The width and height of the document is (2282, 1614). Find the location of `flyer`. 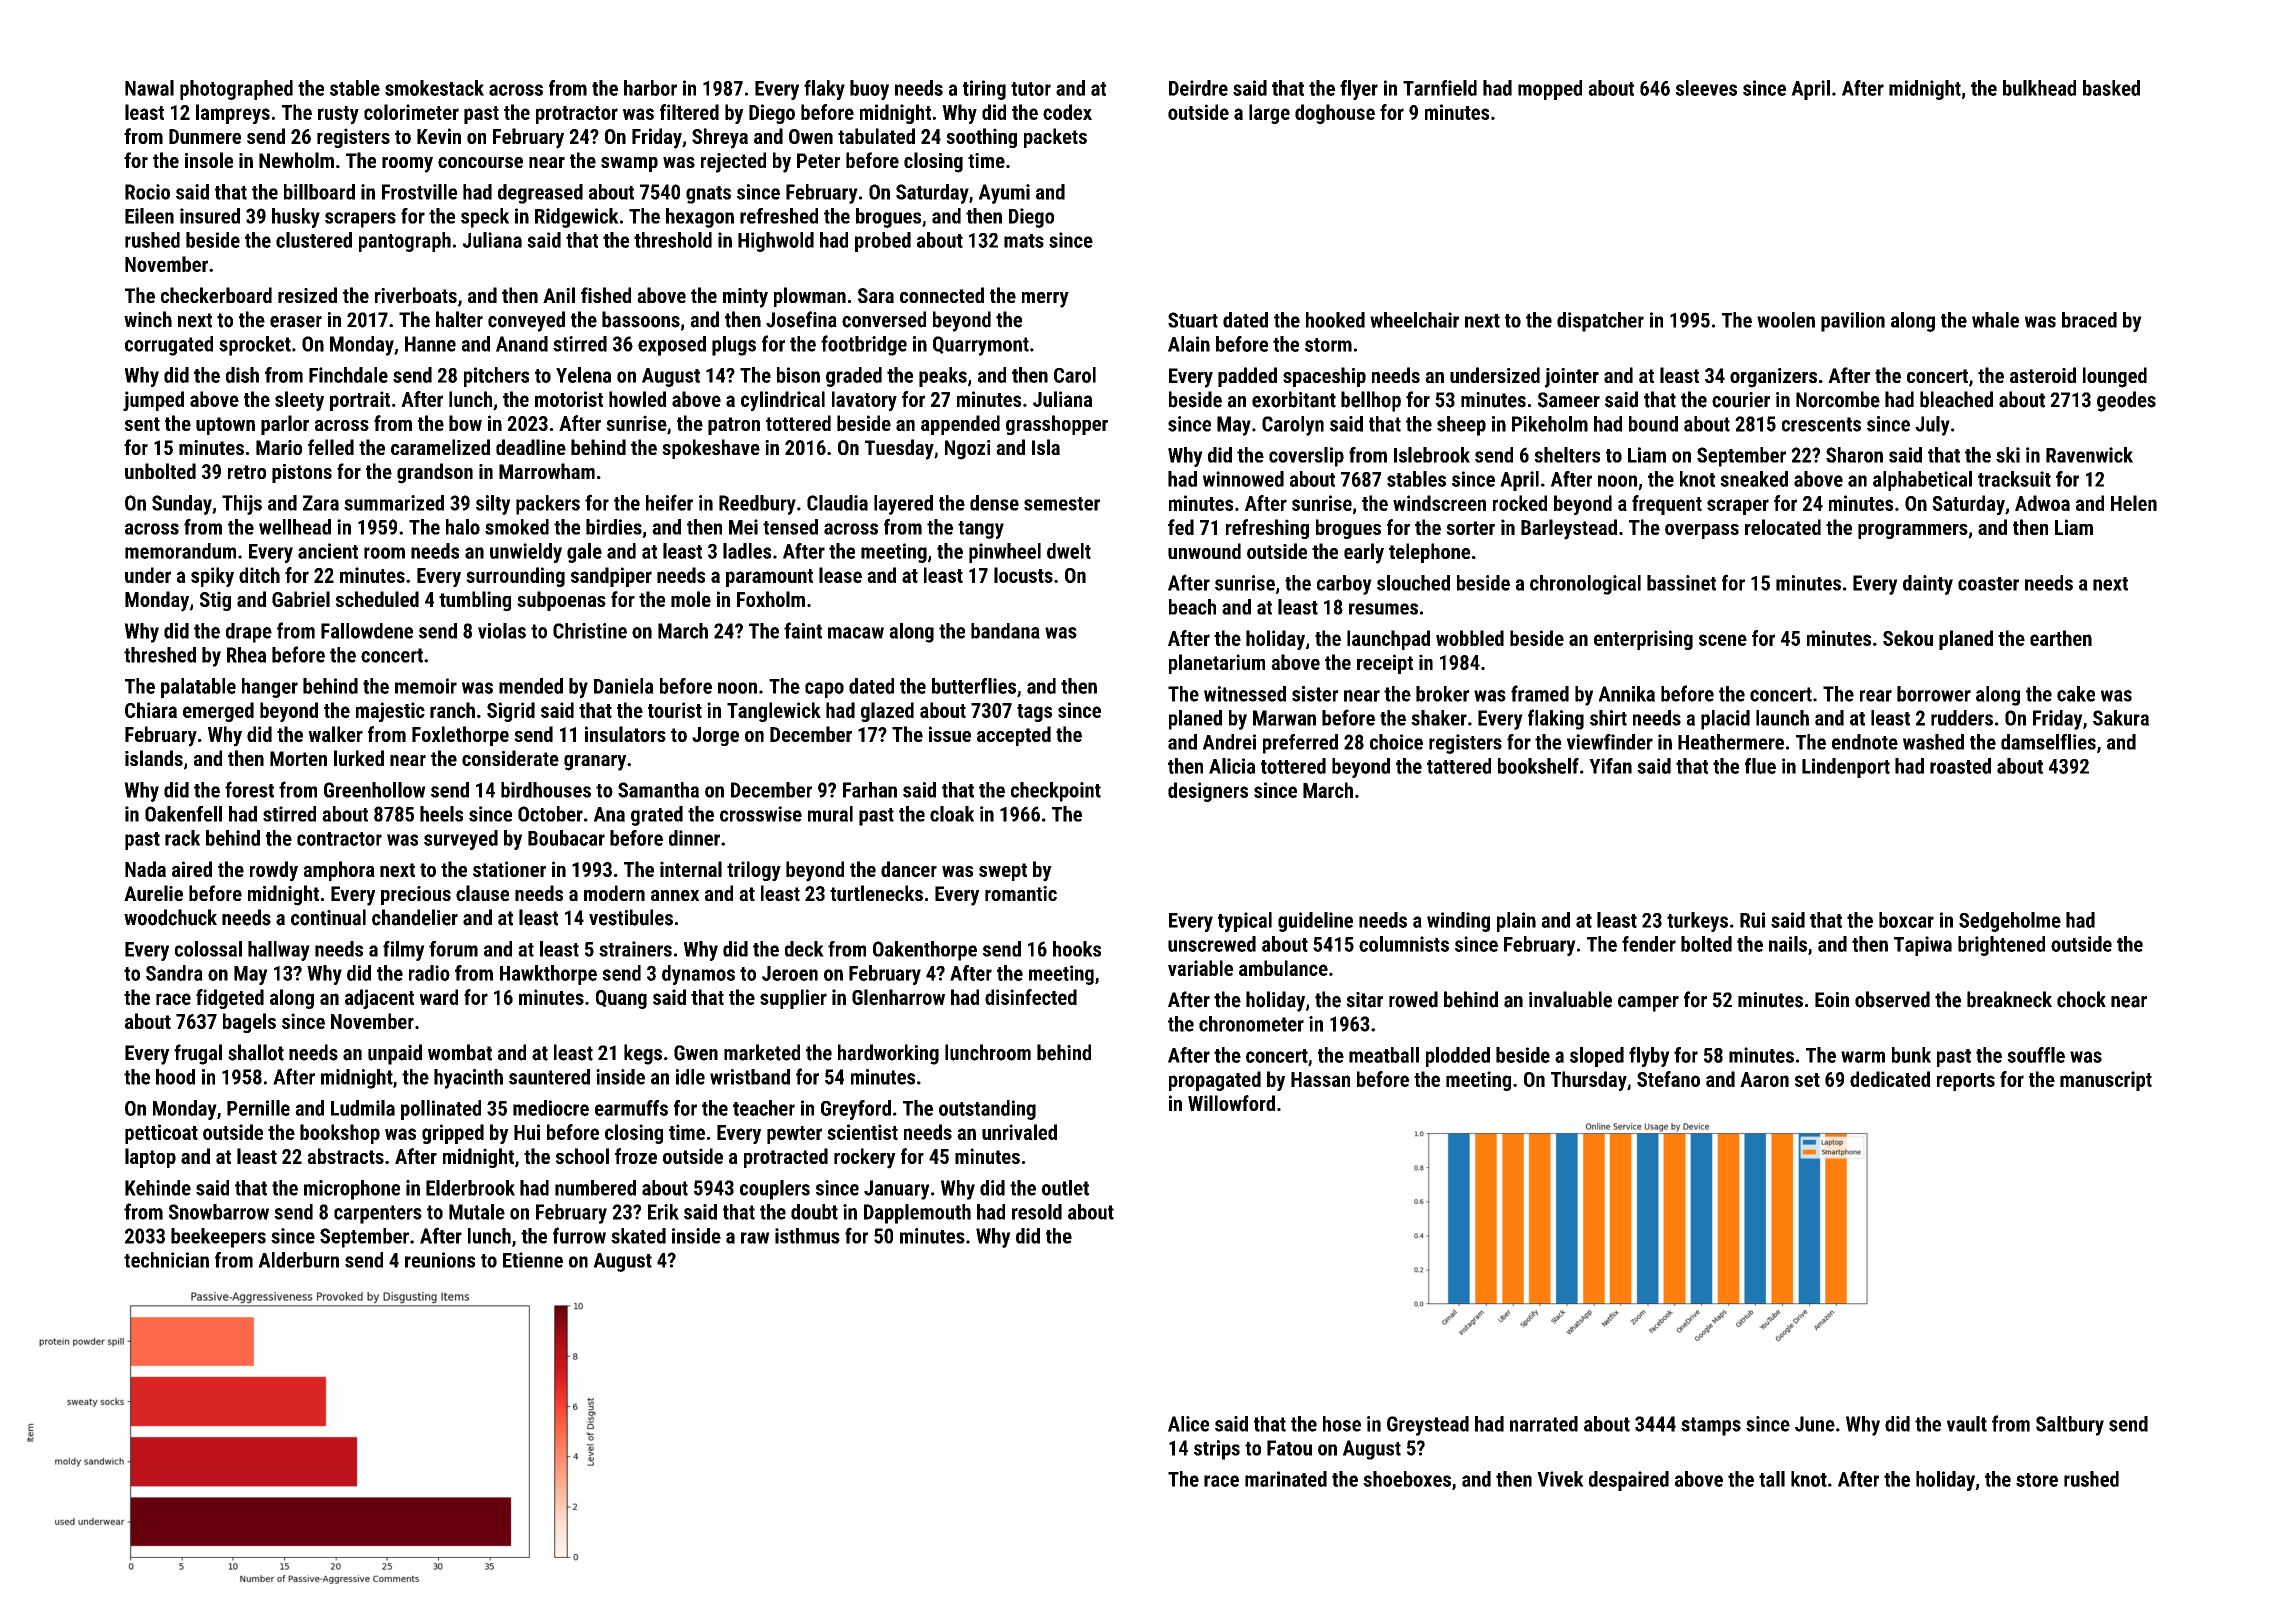

flyer is located at coordinates (1359, 90).
